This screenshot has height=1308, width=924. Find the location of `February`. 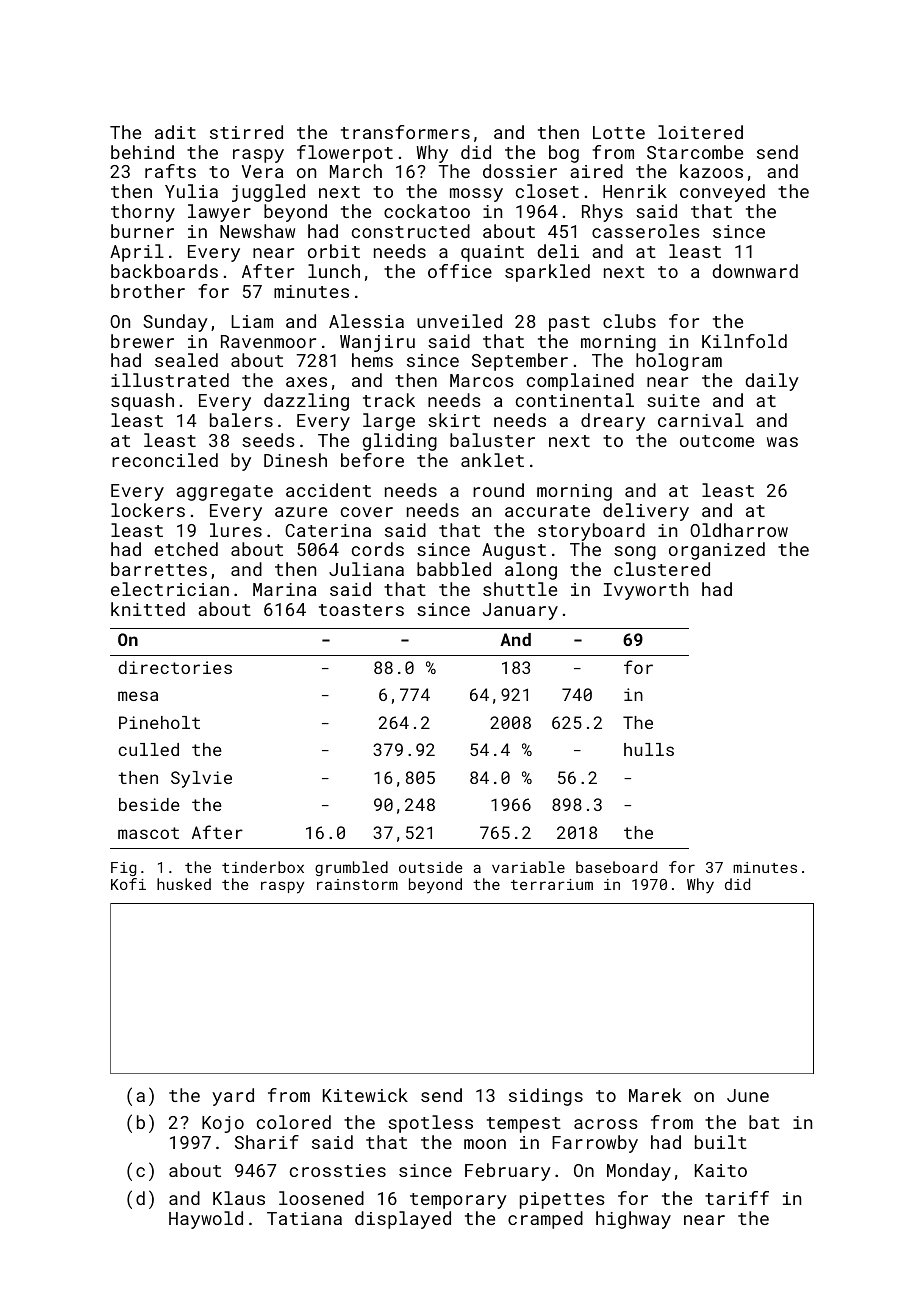

February is located at coordinates (508, 1172).
